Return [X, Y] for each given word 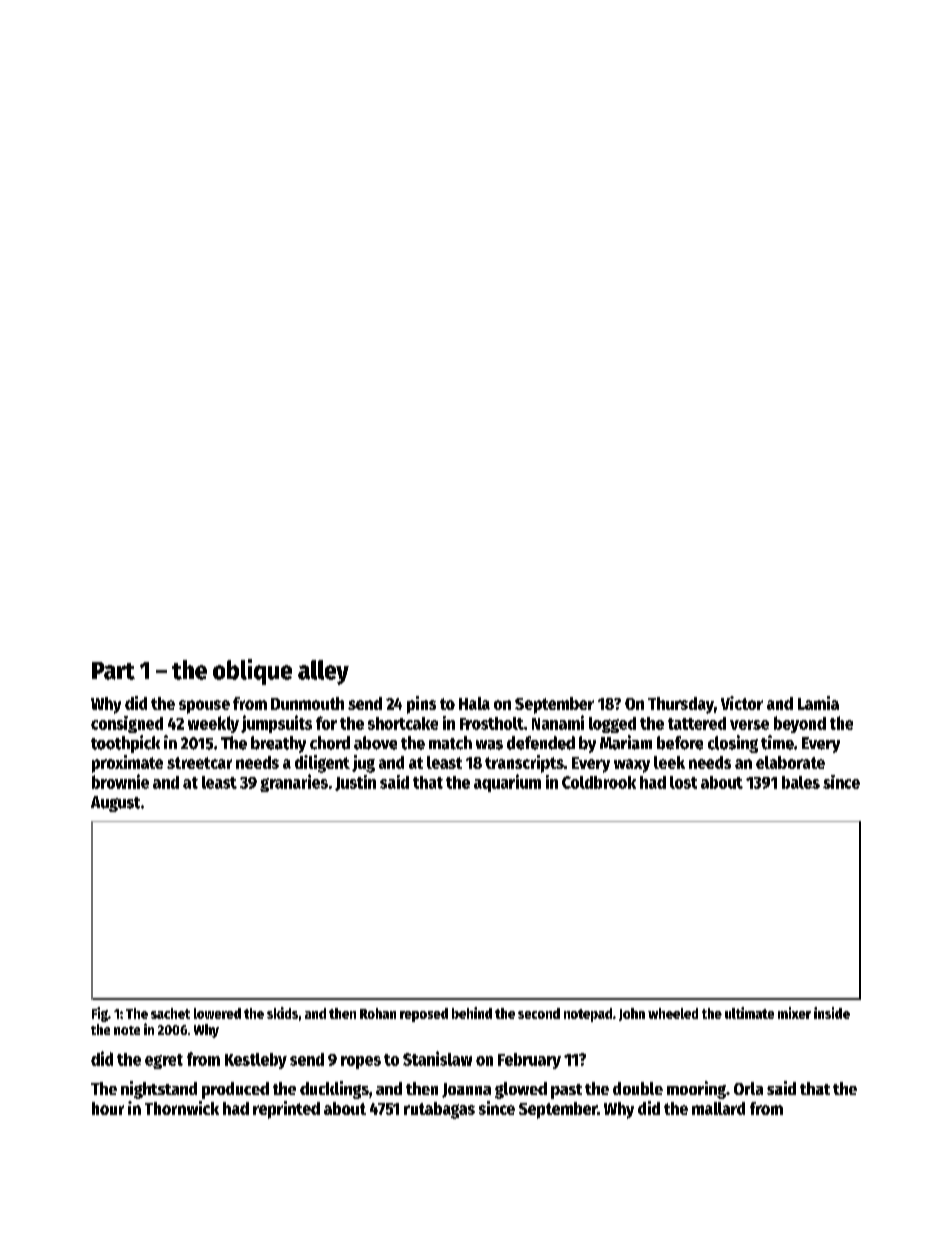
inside [832, 1013]
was [489, 745]
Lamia [818, 703]
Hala [474, 703]
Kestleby [256, 1061]
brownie [120, 781]
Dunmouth [307, 703]
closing [733, 744]
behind [472, 1013]
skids [282, 1013]
